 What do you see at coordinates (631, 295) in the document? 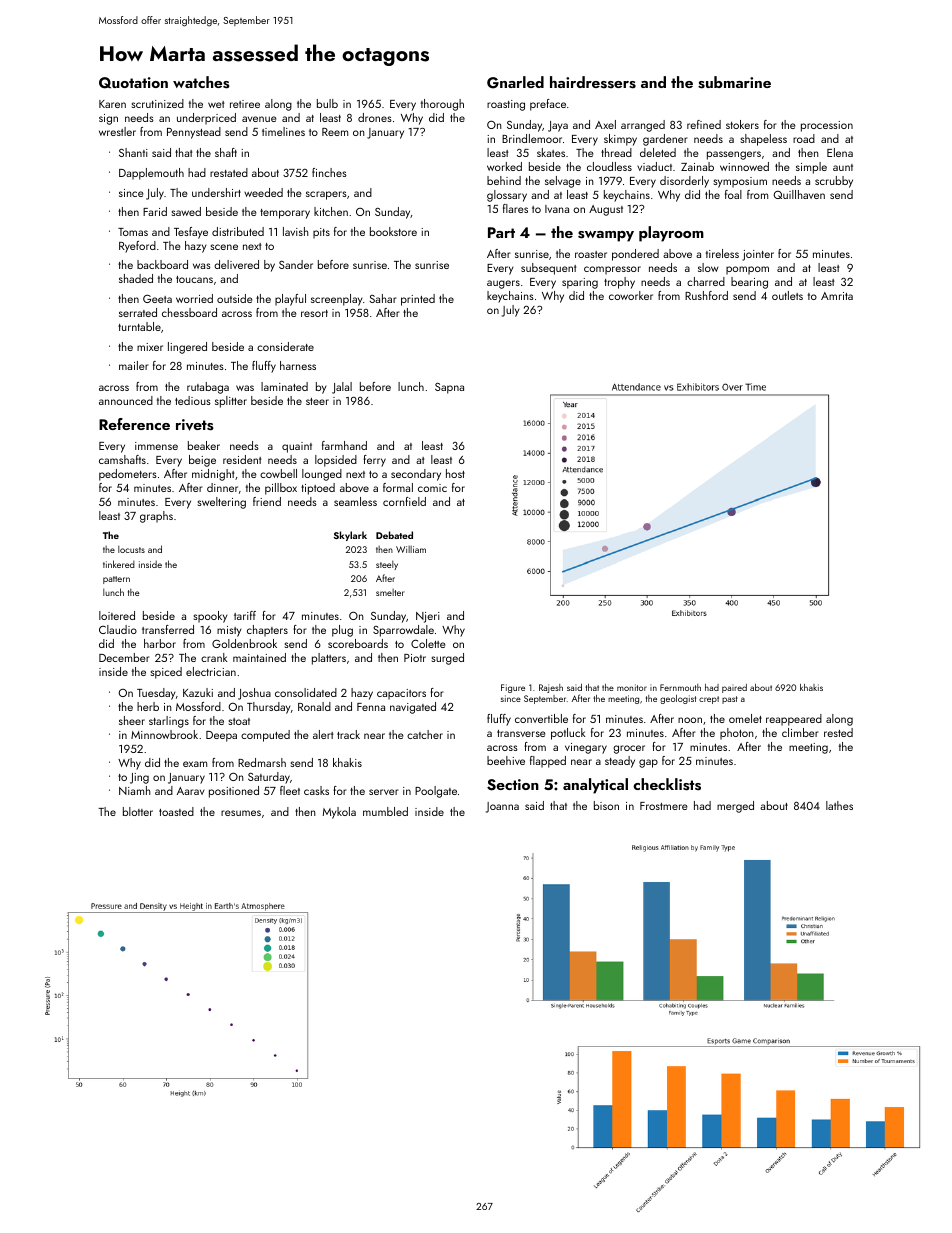
I see `coworker` at bounding box center [631, 295].
